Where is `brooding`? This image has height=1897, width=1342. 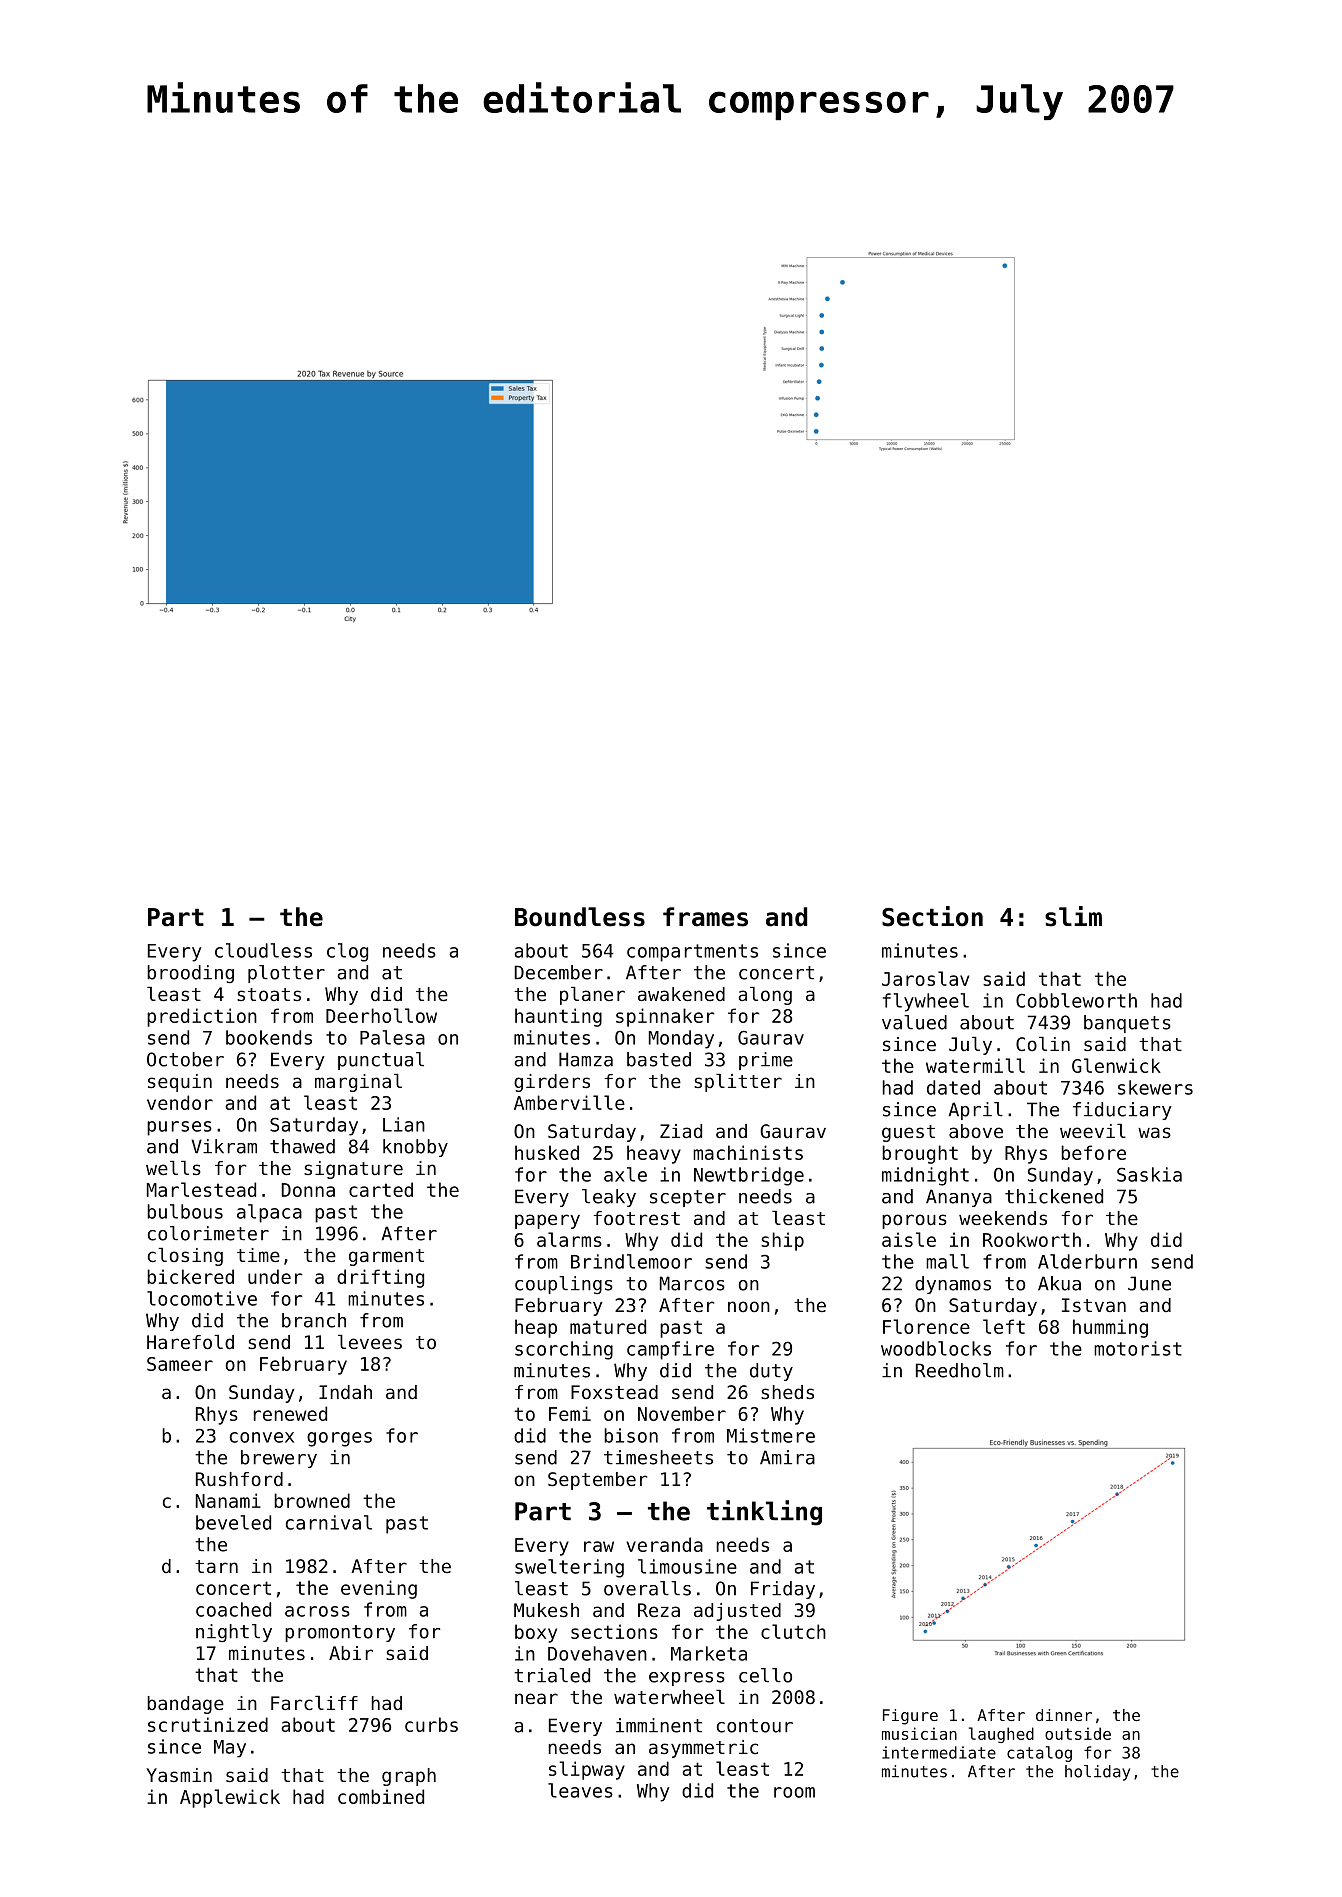 brooding is located at coordinates (190, 974).
